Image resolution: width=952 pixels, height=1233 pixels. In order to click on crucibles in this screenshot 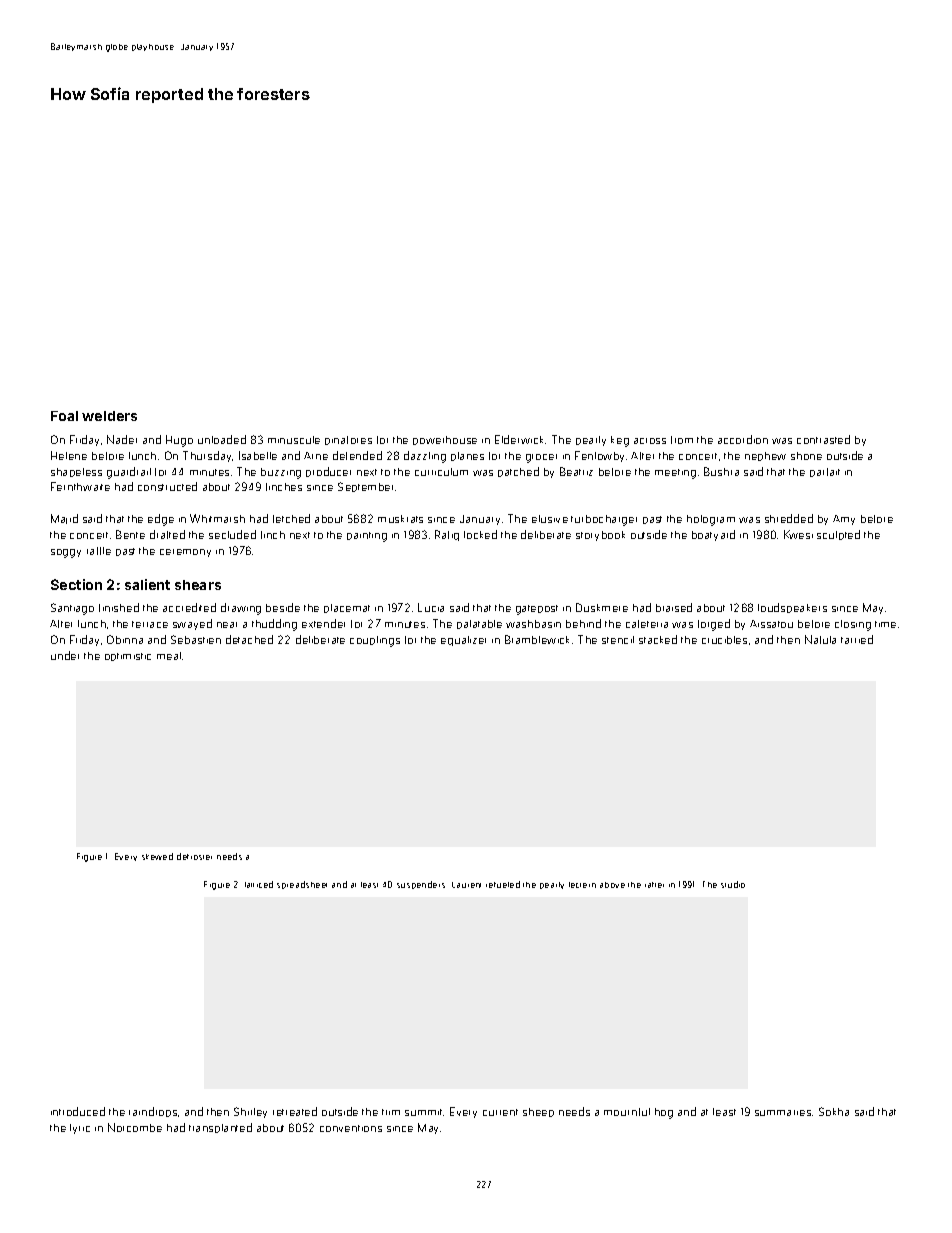, I will do `click(724, 640)`.
